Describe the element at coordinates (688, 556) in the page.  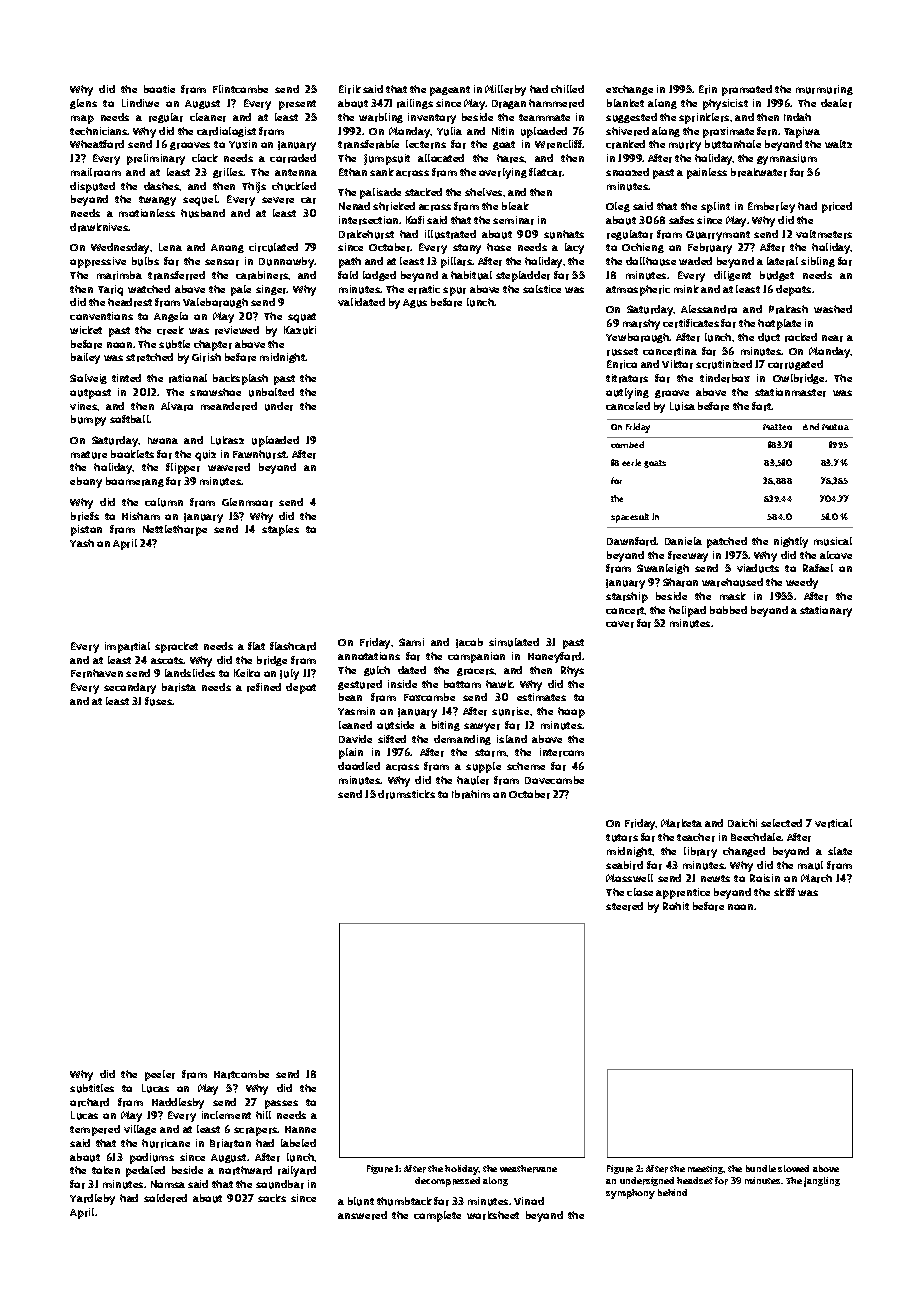
I see `freeway` at that location.
